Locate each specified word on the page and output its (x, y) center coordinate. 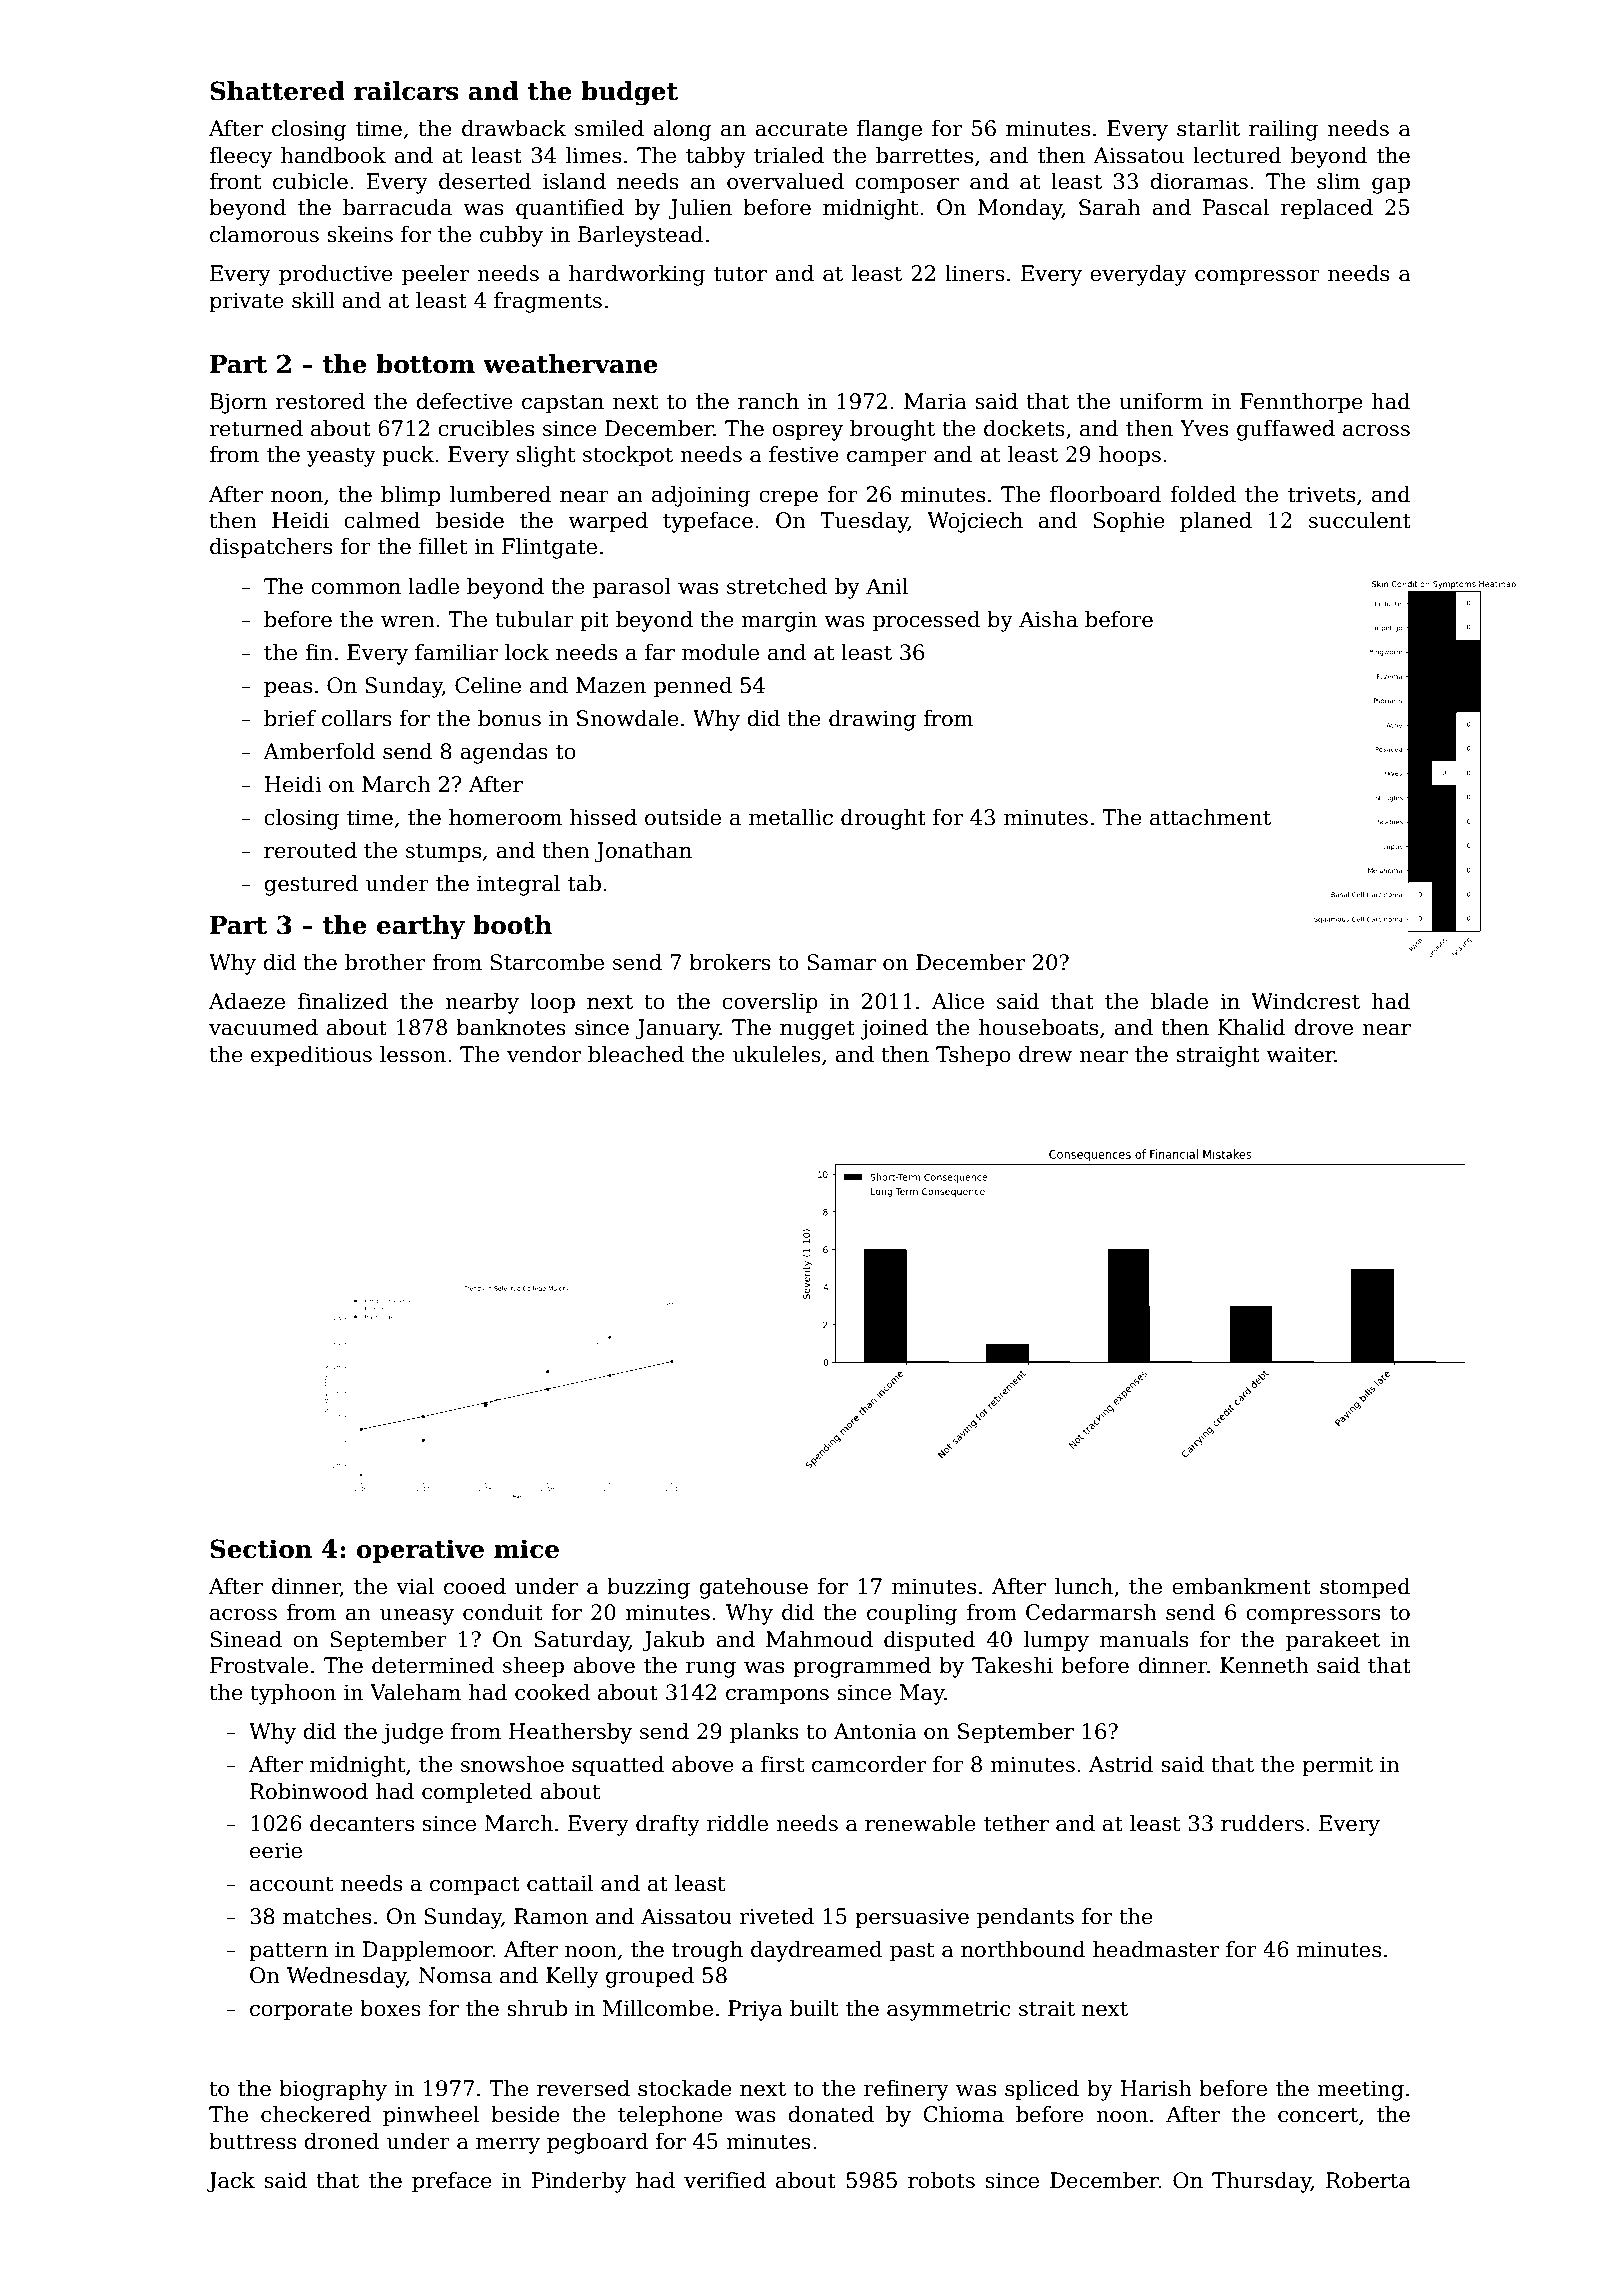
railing (1283, 130)
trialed (789, 155)
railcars (406, 91)
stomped (1365, 1588)
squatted (618, 1766)
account (291, 1884)
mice (526, 1549)
